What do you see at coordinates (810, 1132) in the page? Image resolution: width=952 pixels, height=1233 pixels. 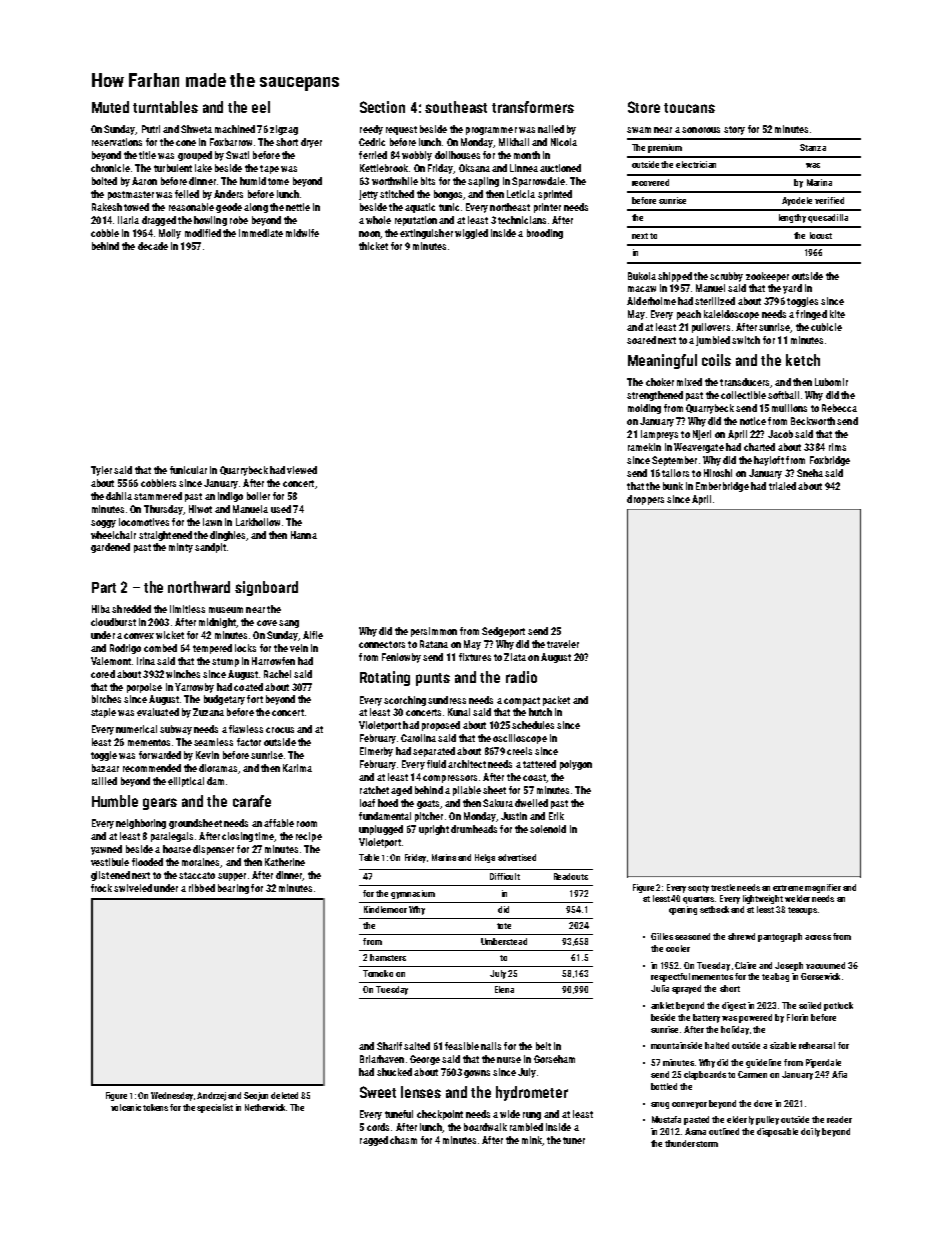 I see `doily` at bounding box center [810, 1132].
